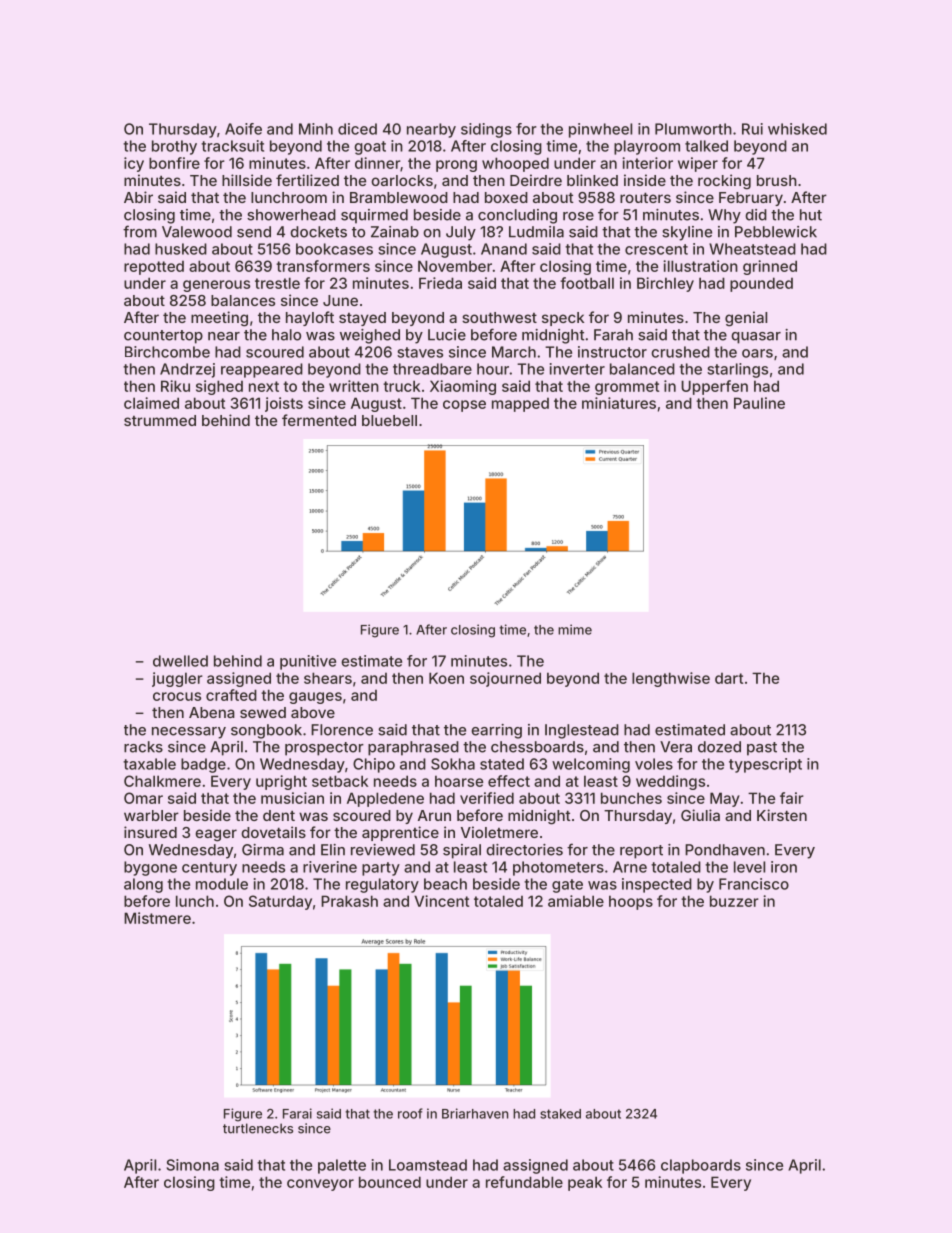  I want to click on dozed, so click(719, 747).
